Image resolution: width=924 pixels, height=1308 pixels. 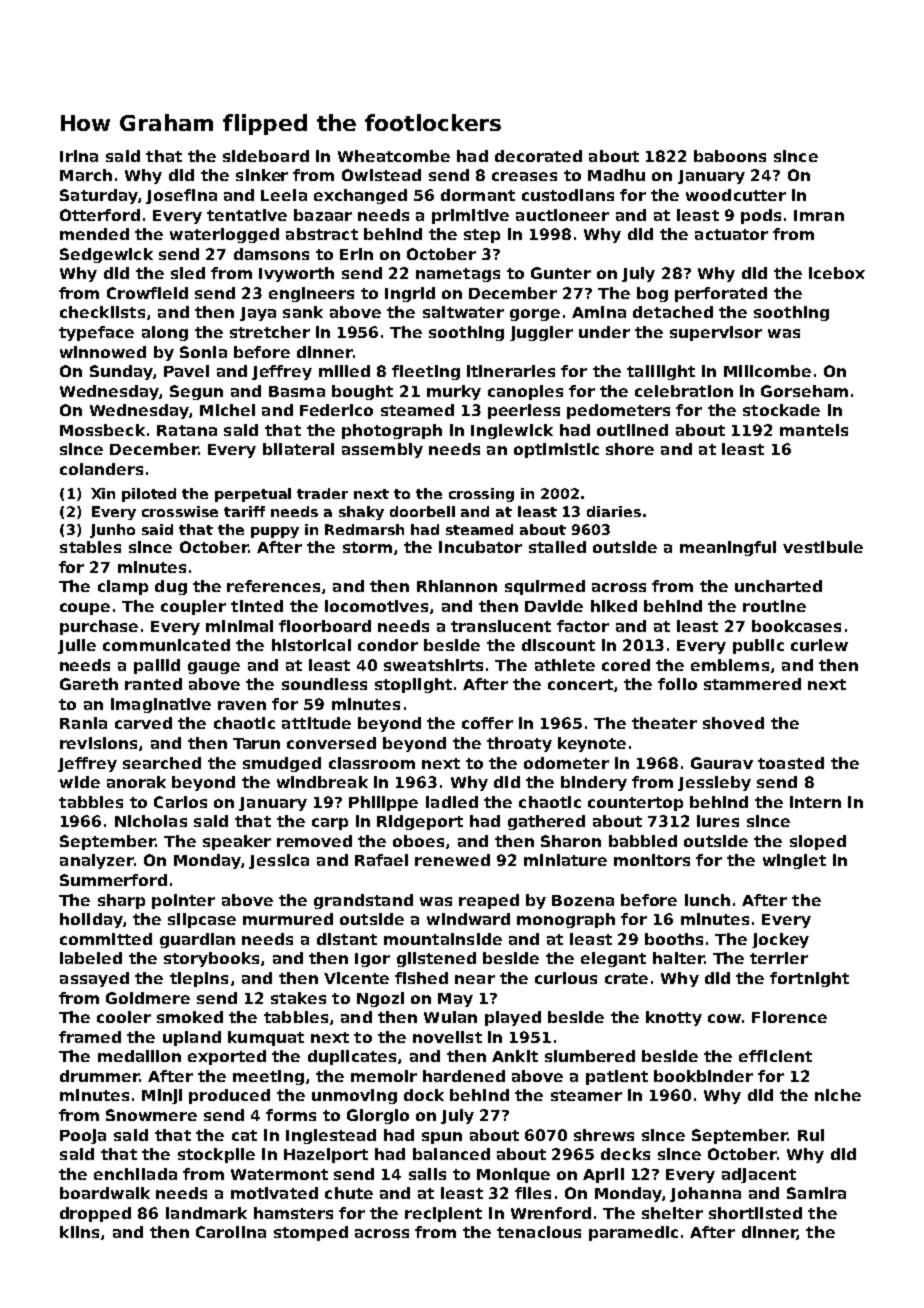 What do you see at coordinates (480, 547) in the page?
I see `incubator` at bounding box center [480, 547].
